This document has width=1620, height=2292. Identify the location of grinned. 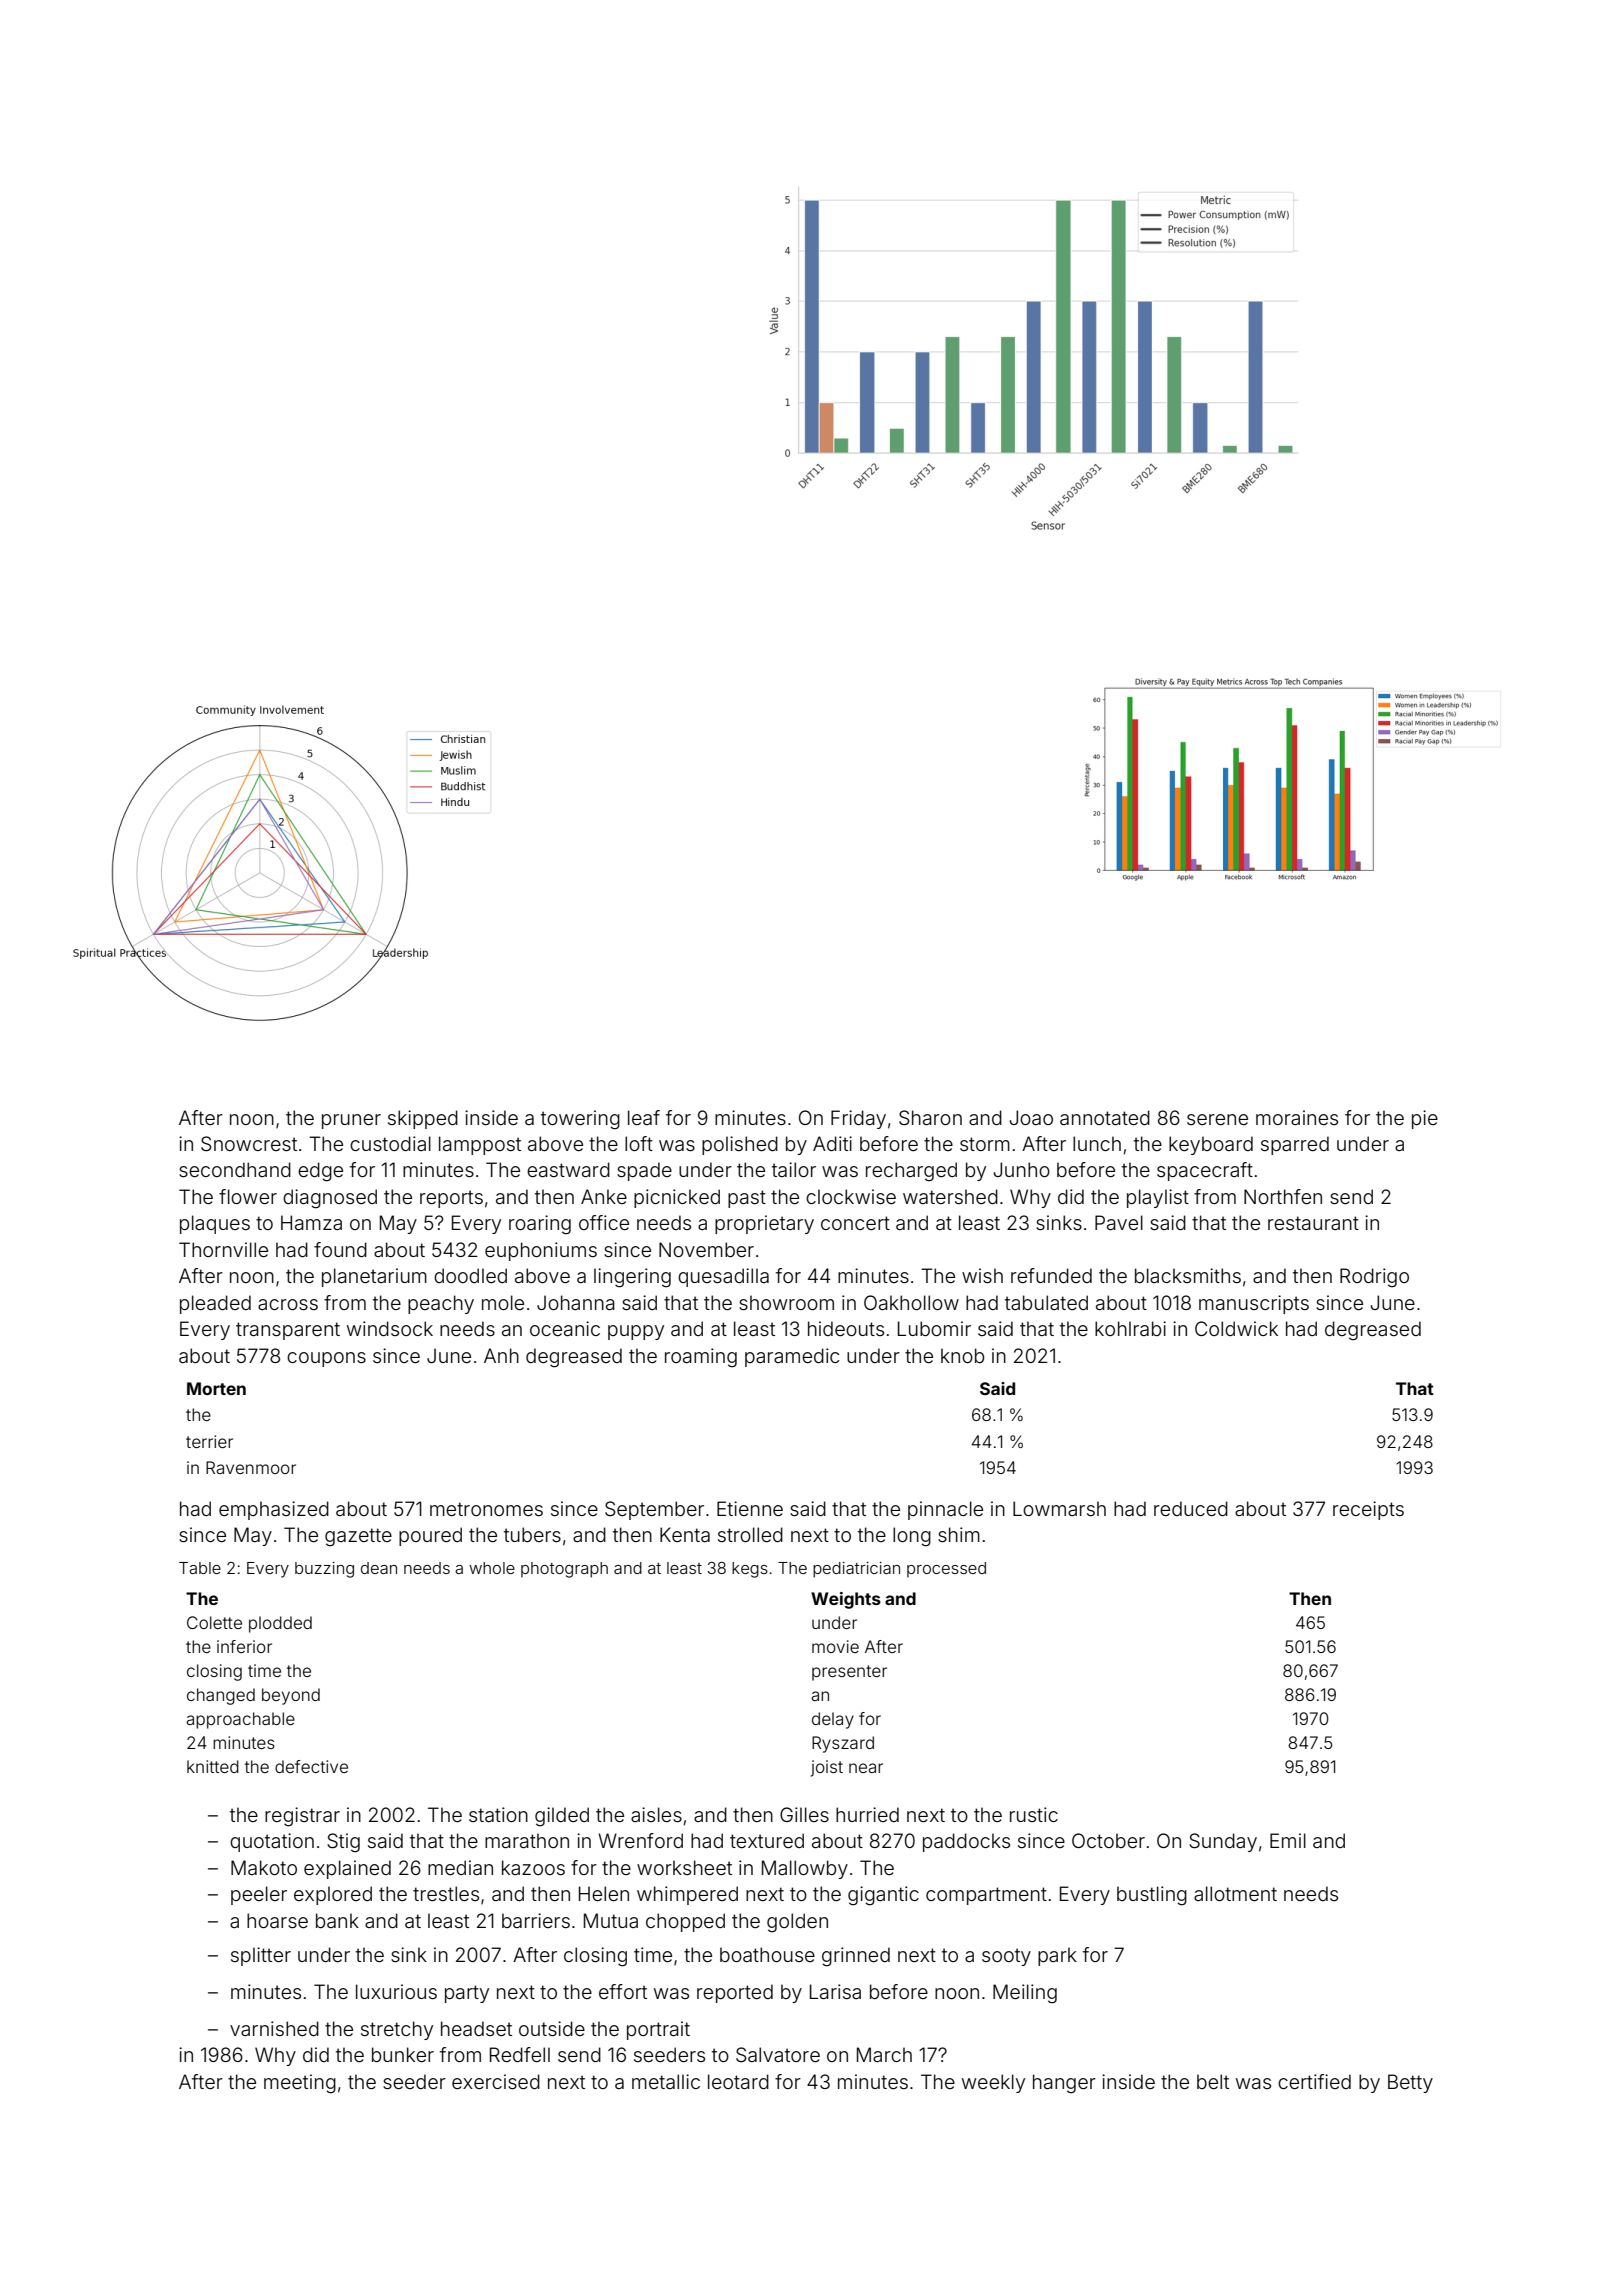
(856, 1957).
